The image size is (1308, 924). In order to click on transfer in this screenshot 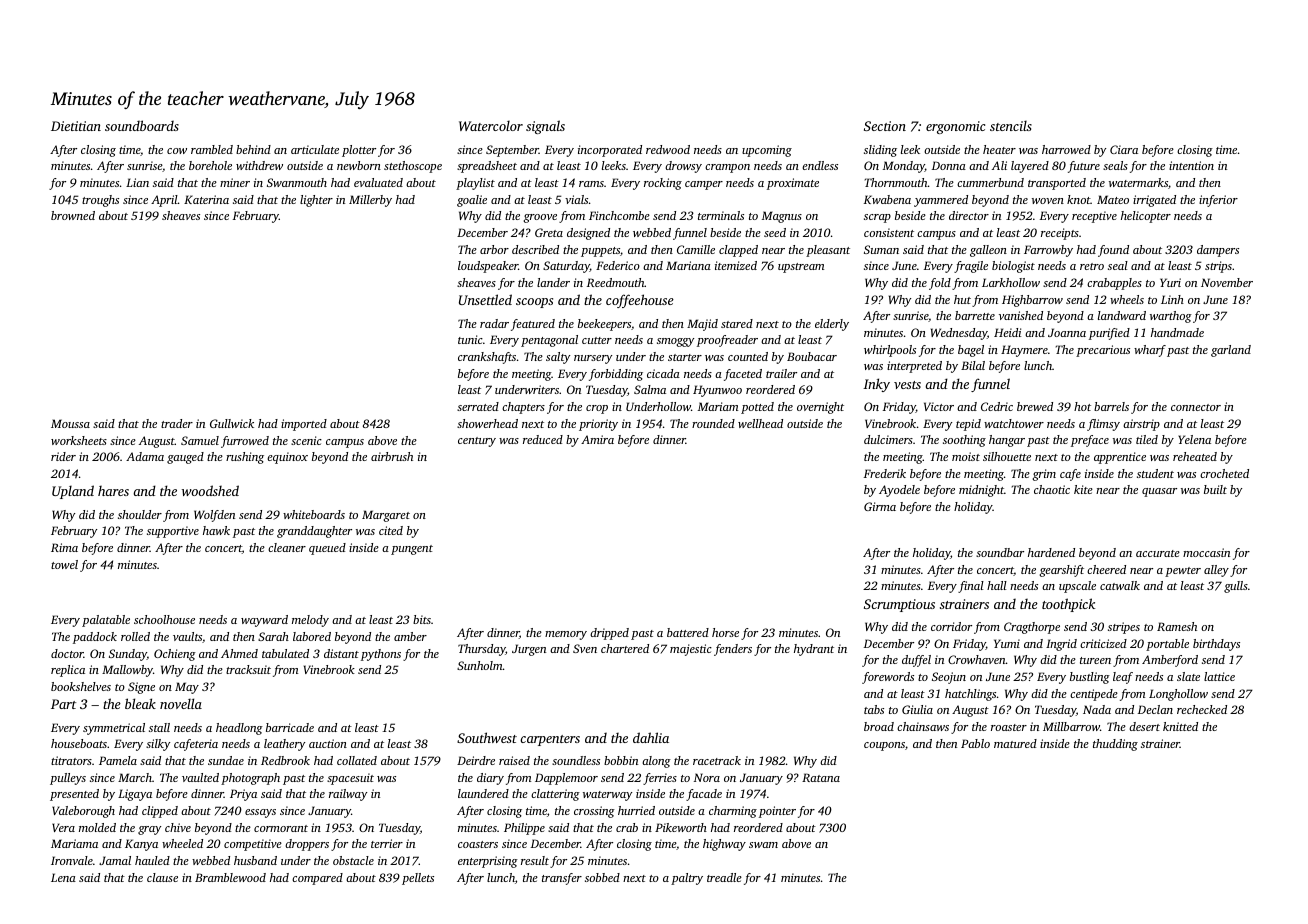, I will do `click(562, 879)`.
